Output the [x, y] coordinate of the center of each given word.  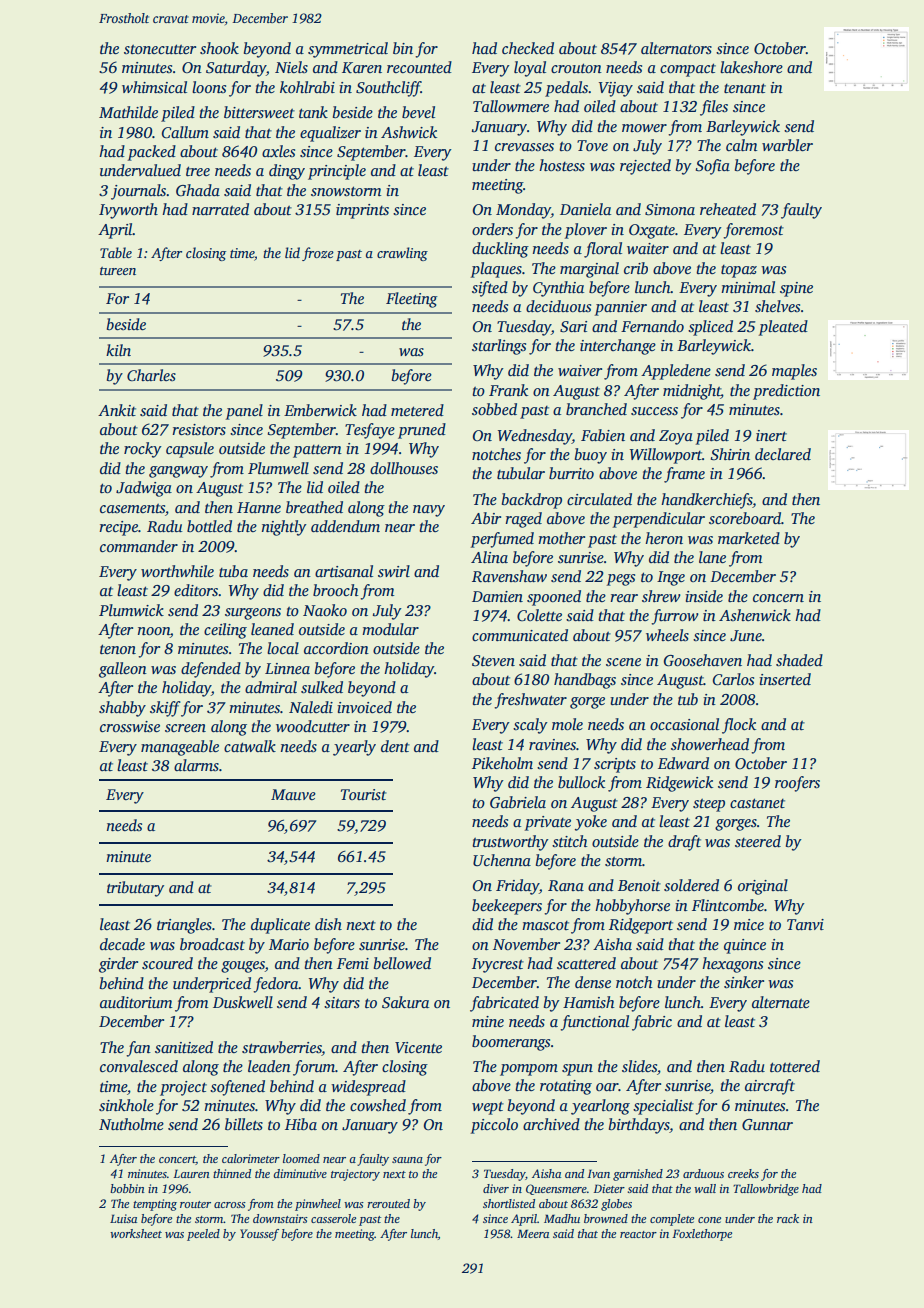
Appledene [676, 372]
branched [596, 409]
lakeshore [751, 67]
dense [593, 982]
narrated [220, 209]
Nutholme [131, 1124]
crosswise [130, 727]
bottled [209, 526]
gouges [243, 967]
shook [219, 48]
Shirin [730, 454]
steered [758, 841]
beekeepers [507, 907]
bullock [581, 782]
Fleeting [412, 300]
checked [528, 48]
